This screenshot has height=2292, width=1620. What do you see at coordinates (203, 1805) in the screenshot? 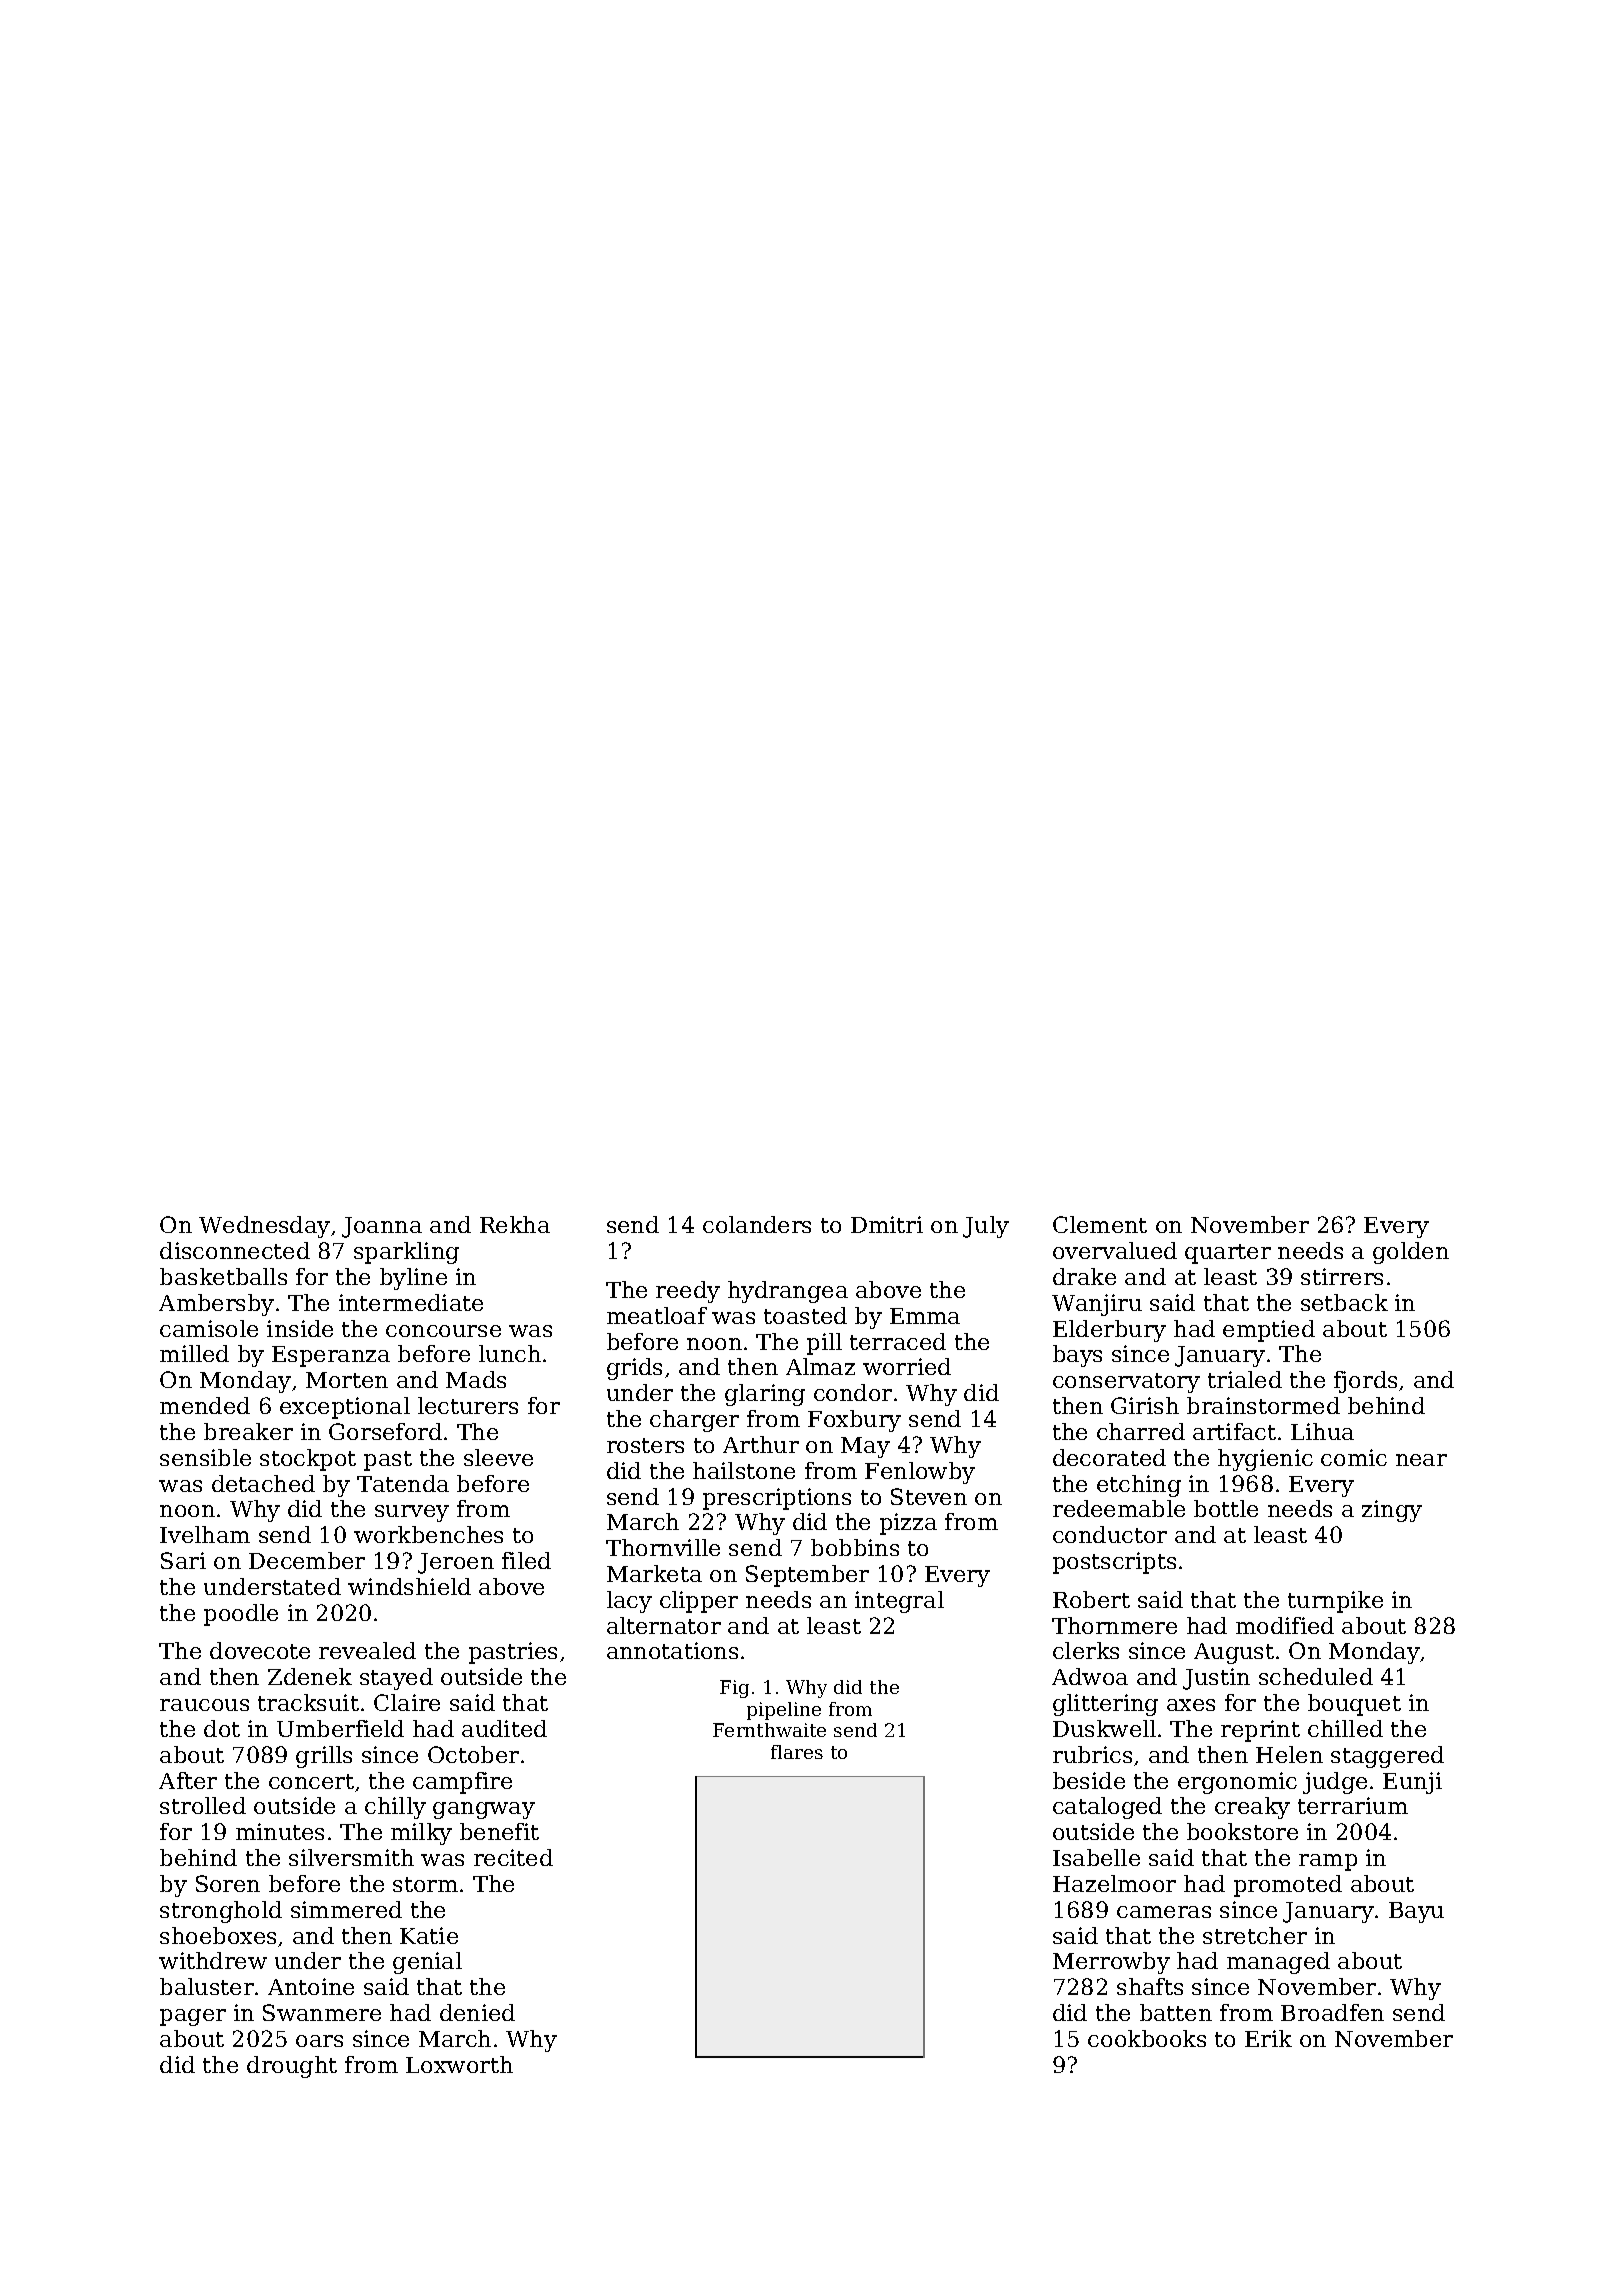
I see `strolled` at bounding box center [203, 1805].
